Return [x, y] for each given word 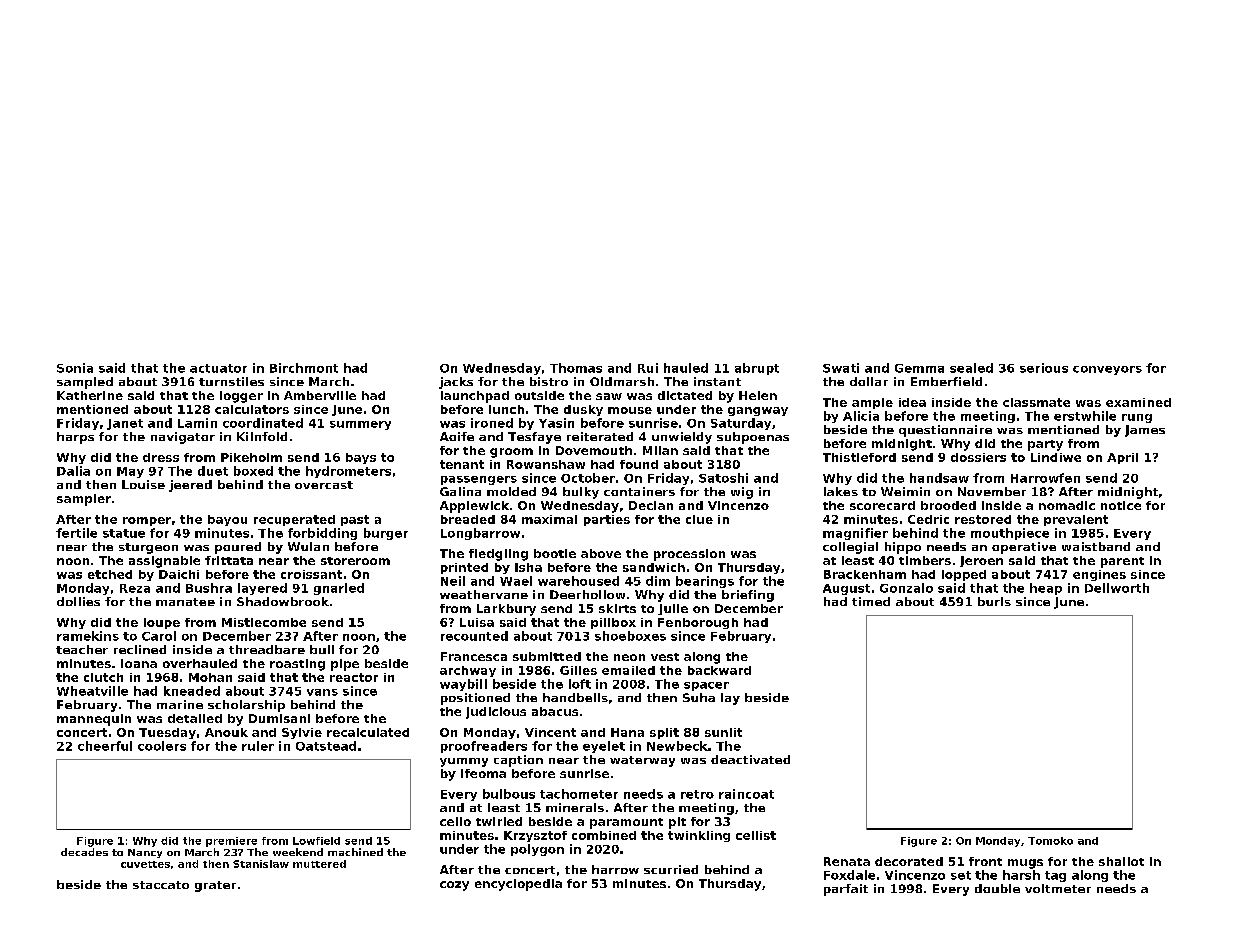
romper [147, 521]
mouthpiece [1010, 534]
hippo [903, 548]
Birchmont [304, 368]
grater [215, 886]
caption [518, 761]
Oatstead [326, 746]
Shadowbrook [283, 601]
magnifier [855, 534]
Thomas [576, 368]
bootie [555, 553]
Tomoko [1050, 841]
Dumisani [279, 718]
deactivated [750, 759]
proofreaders [484, 747]
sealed [971, 368]
